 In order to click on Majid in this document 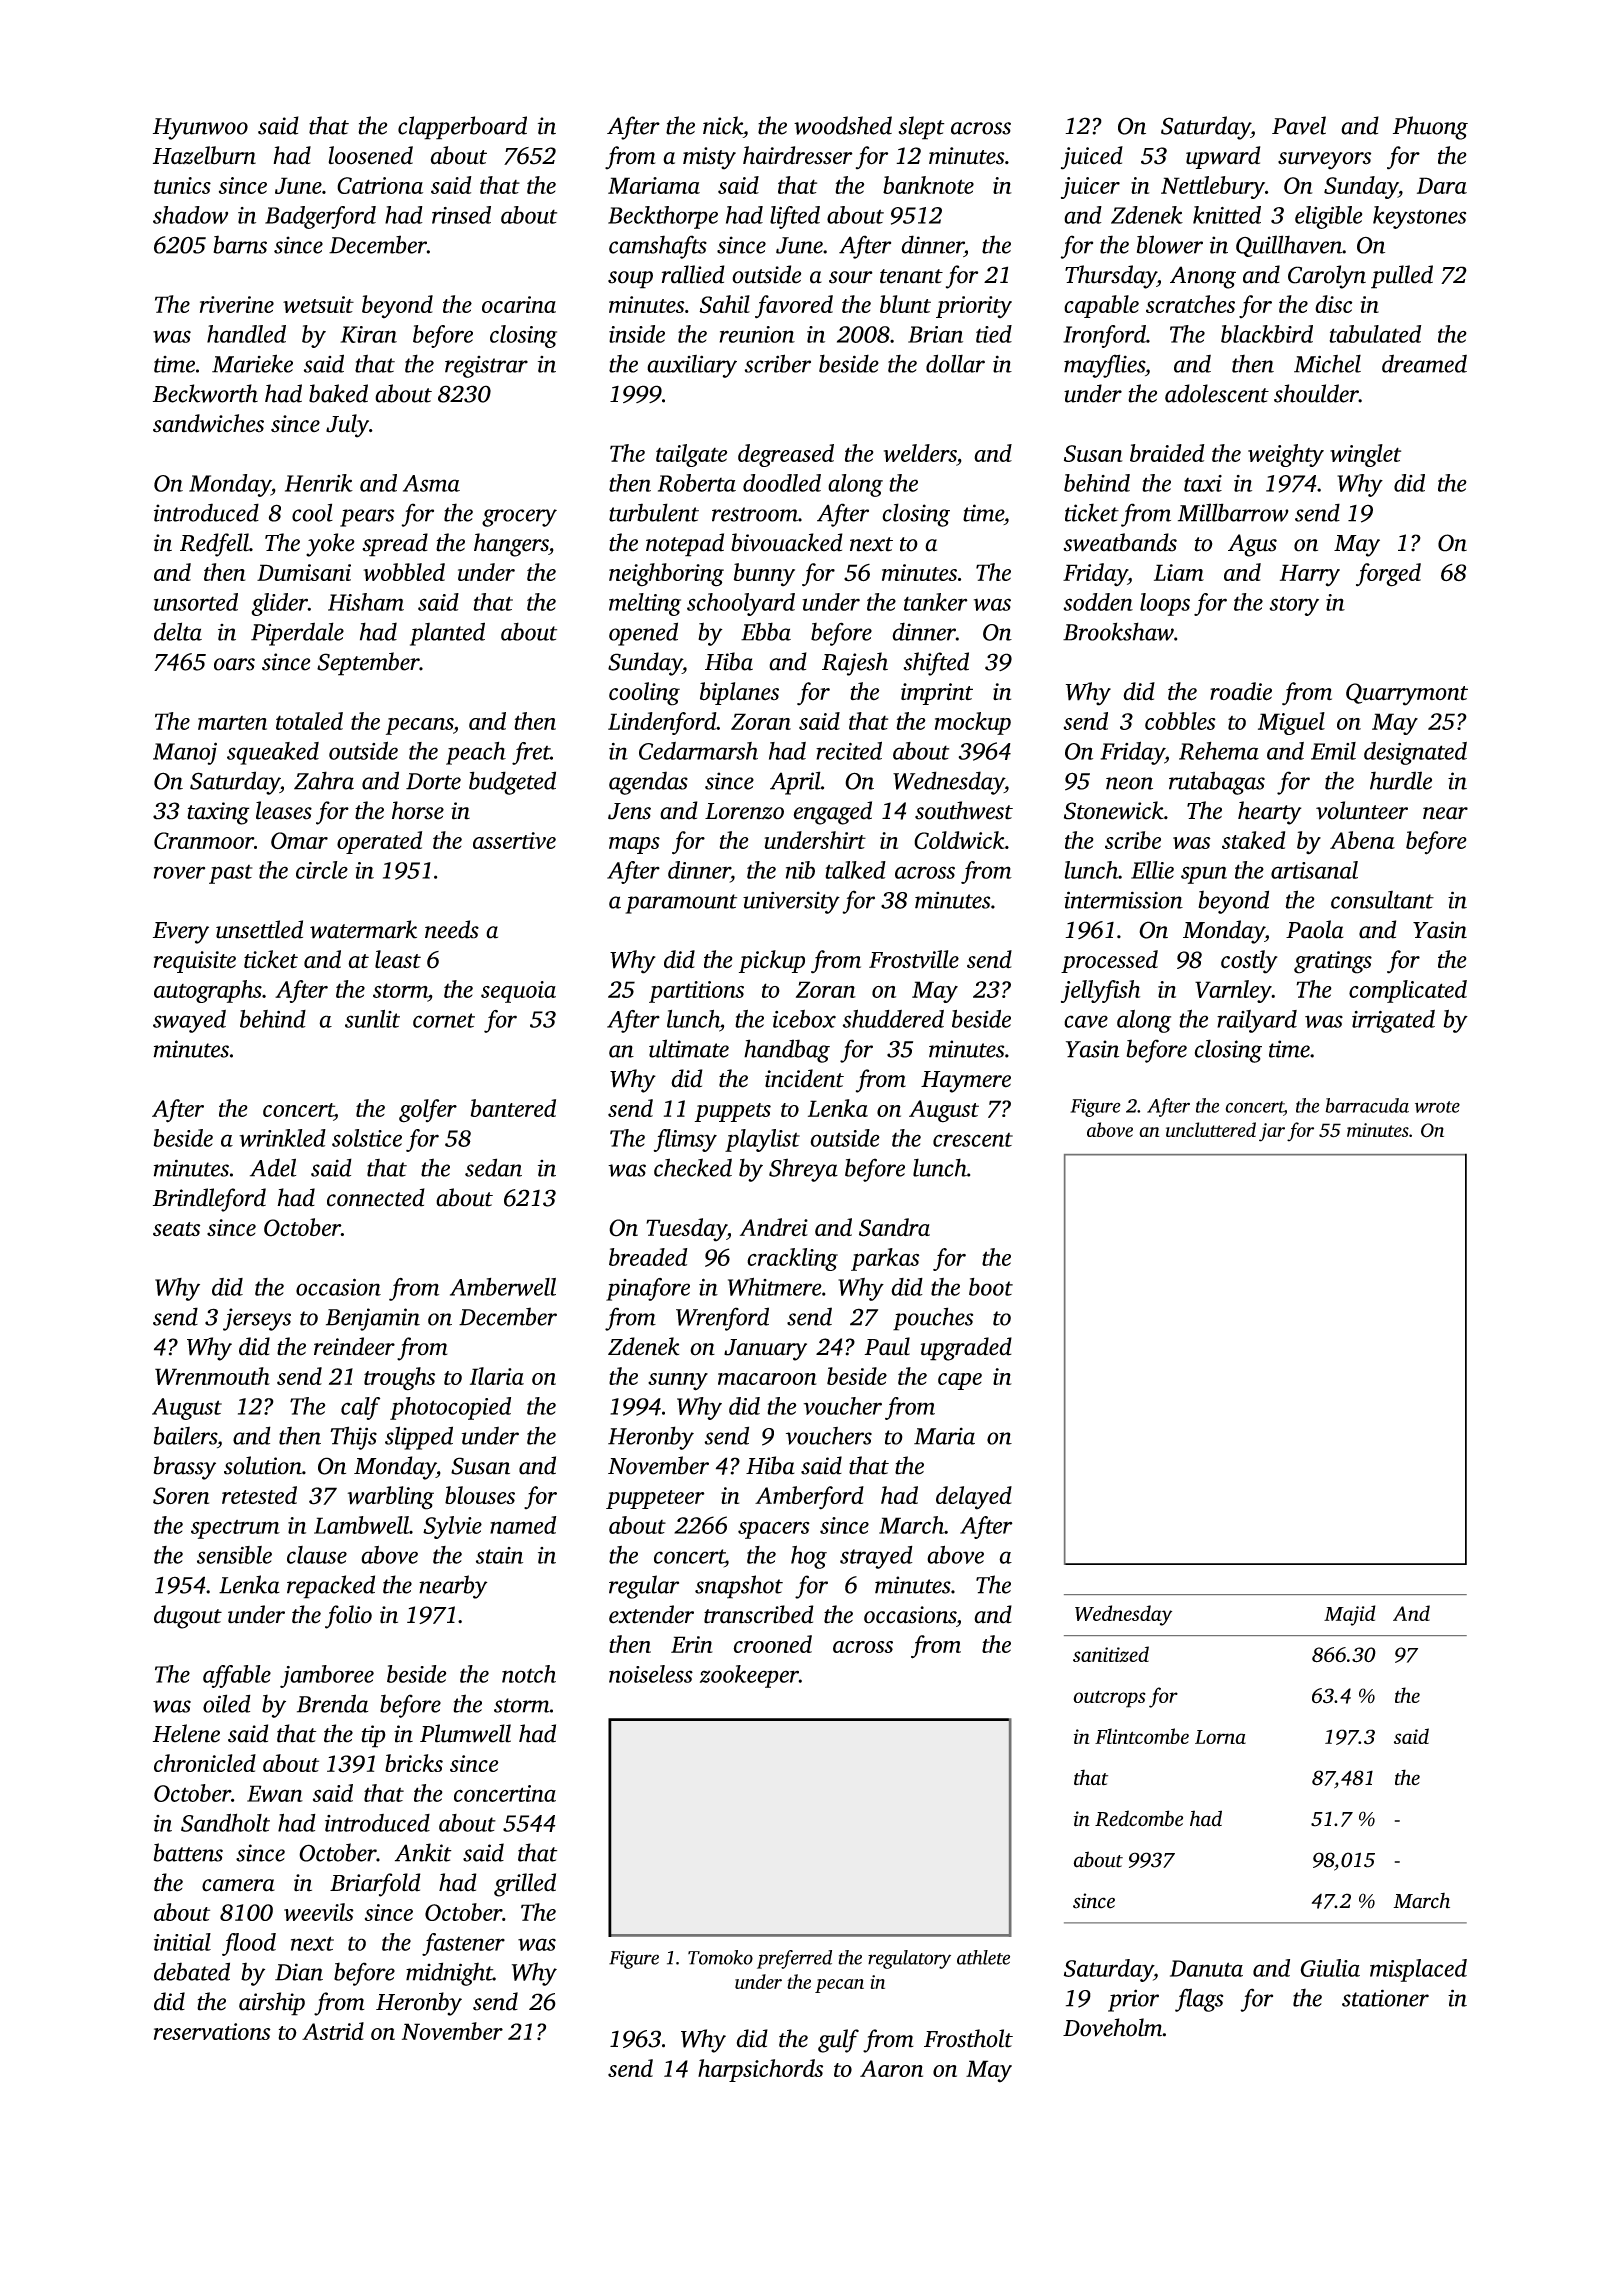, I will do `click(1350, 1615)`.
